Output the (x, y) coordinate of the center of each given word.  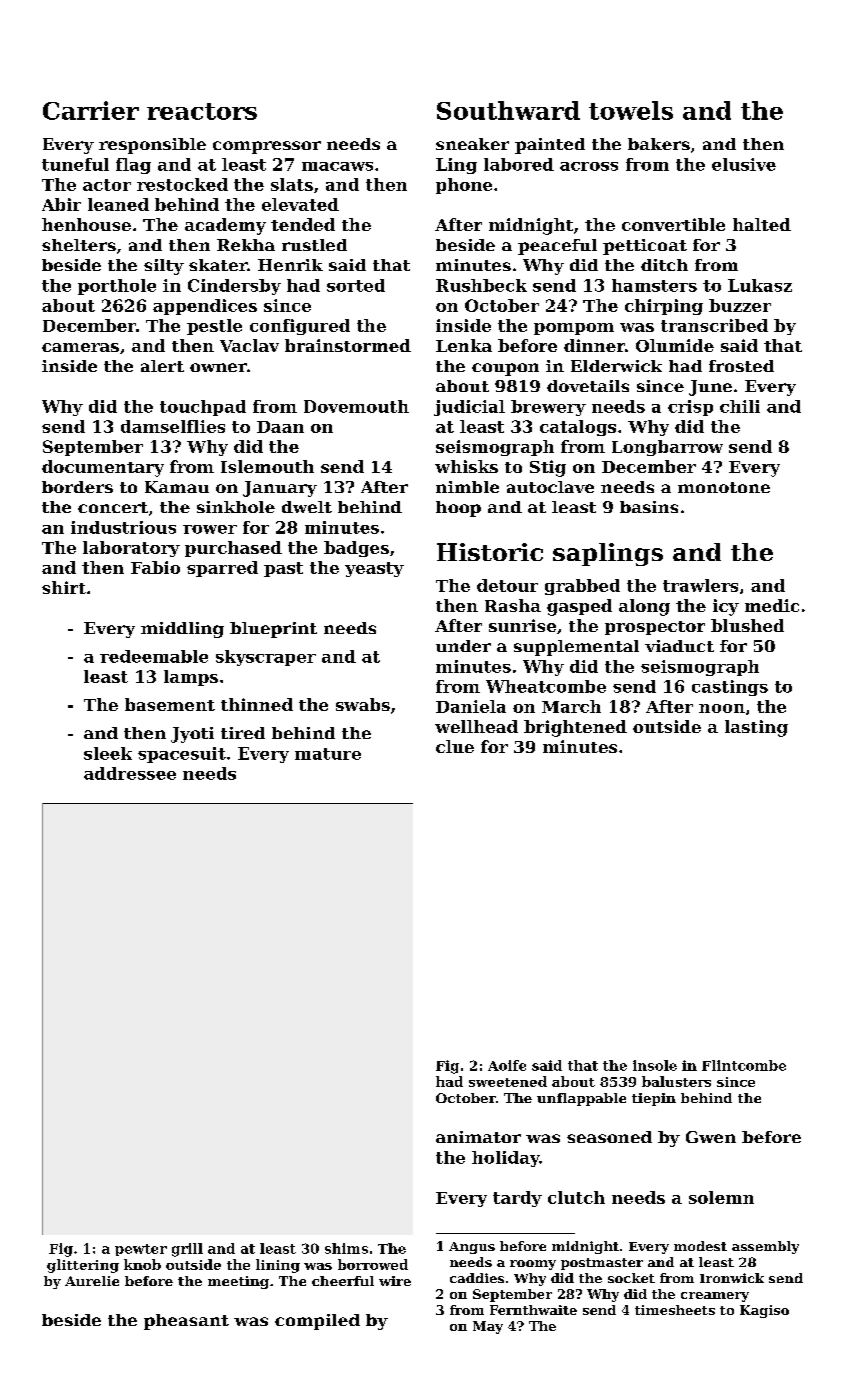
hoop (458, 509)
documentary (103, 468)
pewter (141, 1250)
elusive (744, 164)
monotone (724, 487)
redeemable (154, 656)
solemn (721, 1197)
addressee (130, 773)
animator (478, 1137)
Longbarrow (667, 448)
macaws (337, 166)
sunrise (522, 625)
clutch (576, 1197)
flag (133, 166)
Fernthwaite (533, 1310)
